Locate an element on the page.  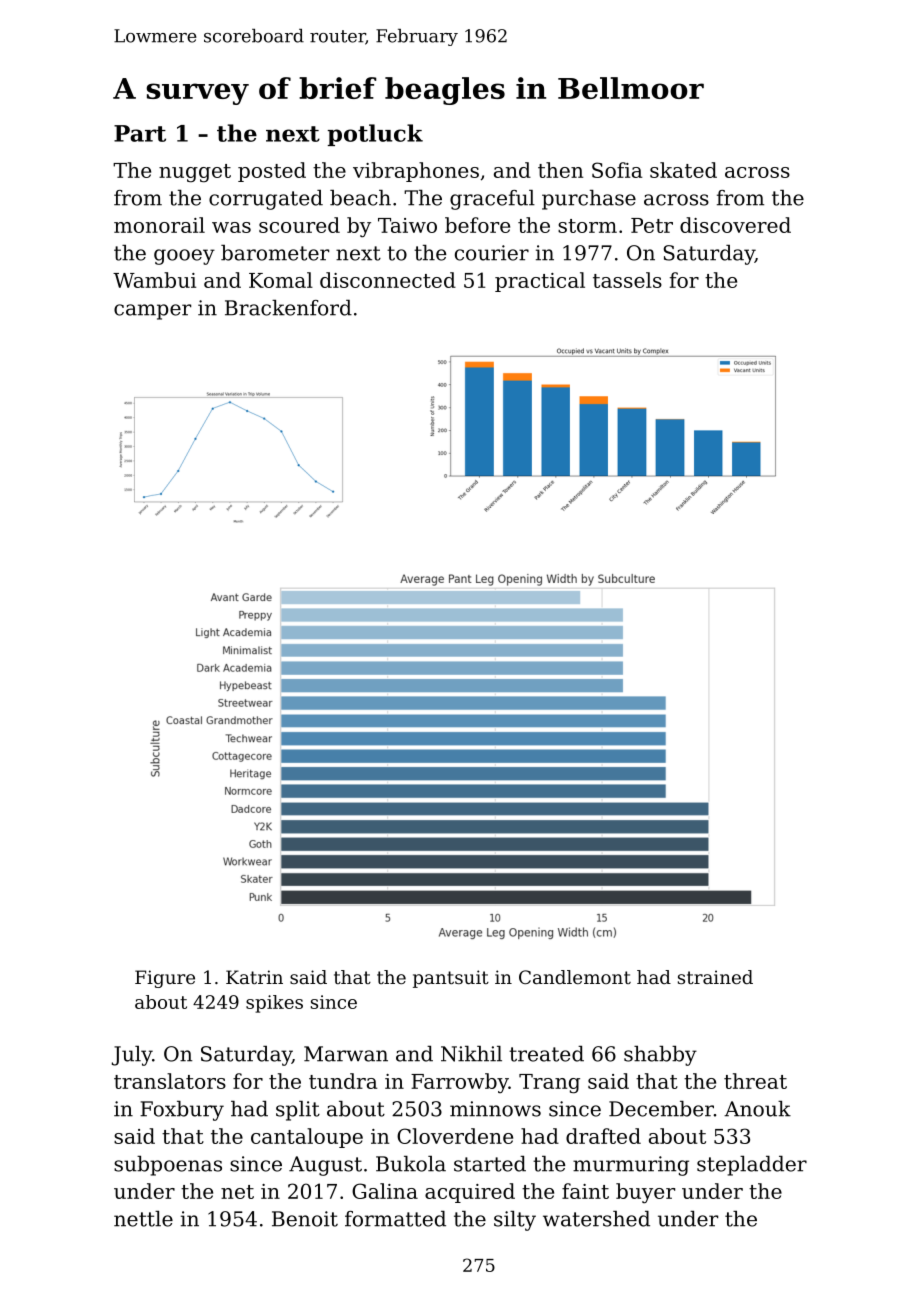
strained is located at coordinates (715, 977).
